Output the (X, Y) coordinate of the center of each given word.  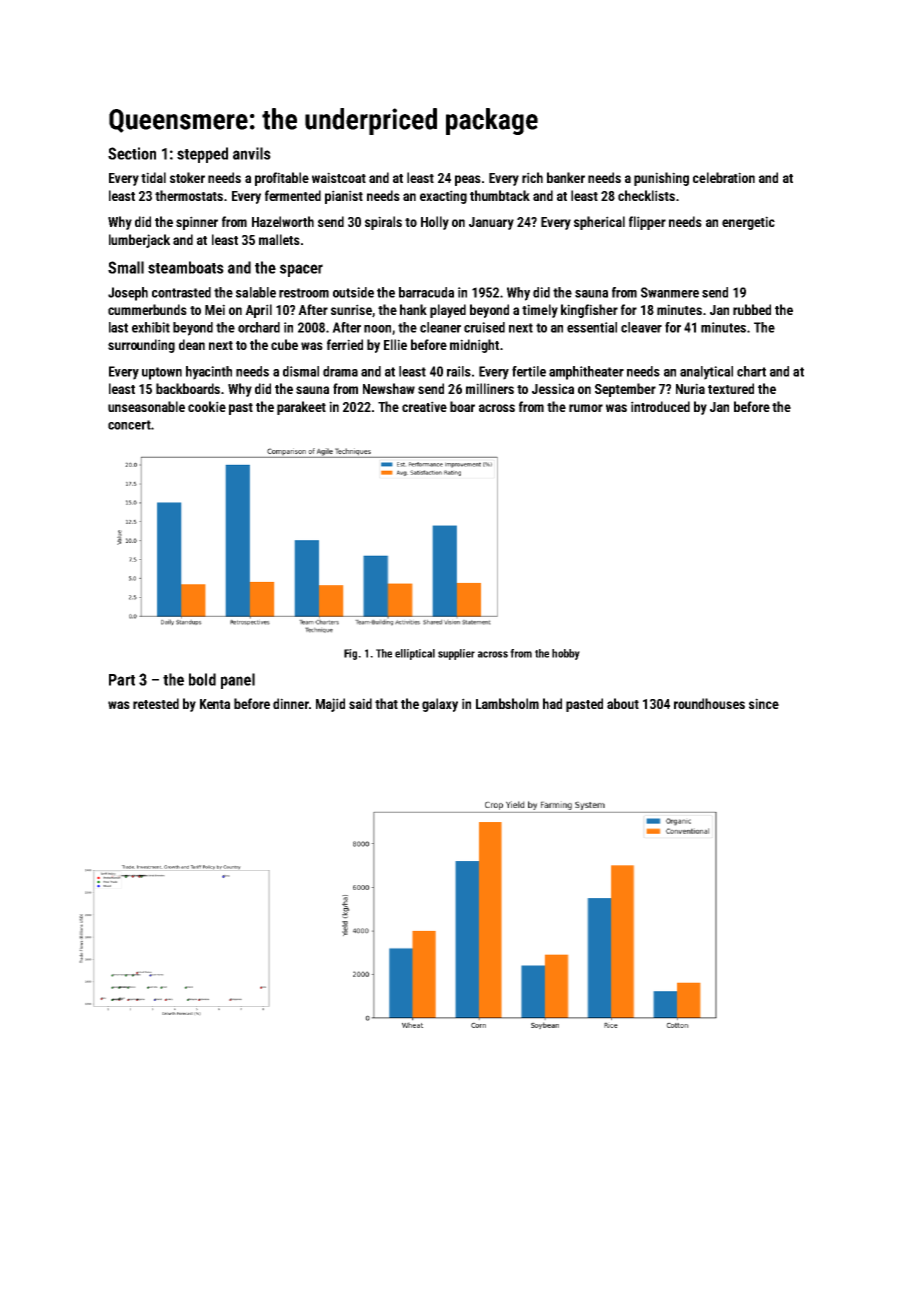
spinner (197, 223)
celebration (724, 177)
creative (424, 406)
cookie (207, 406)
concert (129, 425)
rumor (586, 408)
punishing (661, 179)
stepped (202, 155)
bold (202, 679)
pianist (344, 197)
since (764, 703)
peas (468, 180)
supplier (456, 654)
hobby (566, 654)
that (386, 703)
